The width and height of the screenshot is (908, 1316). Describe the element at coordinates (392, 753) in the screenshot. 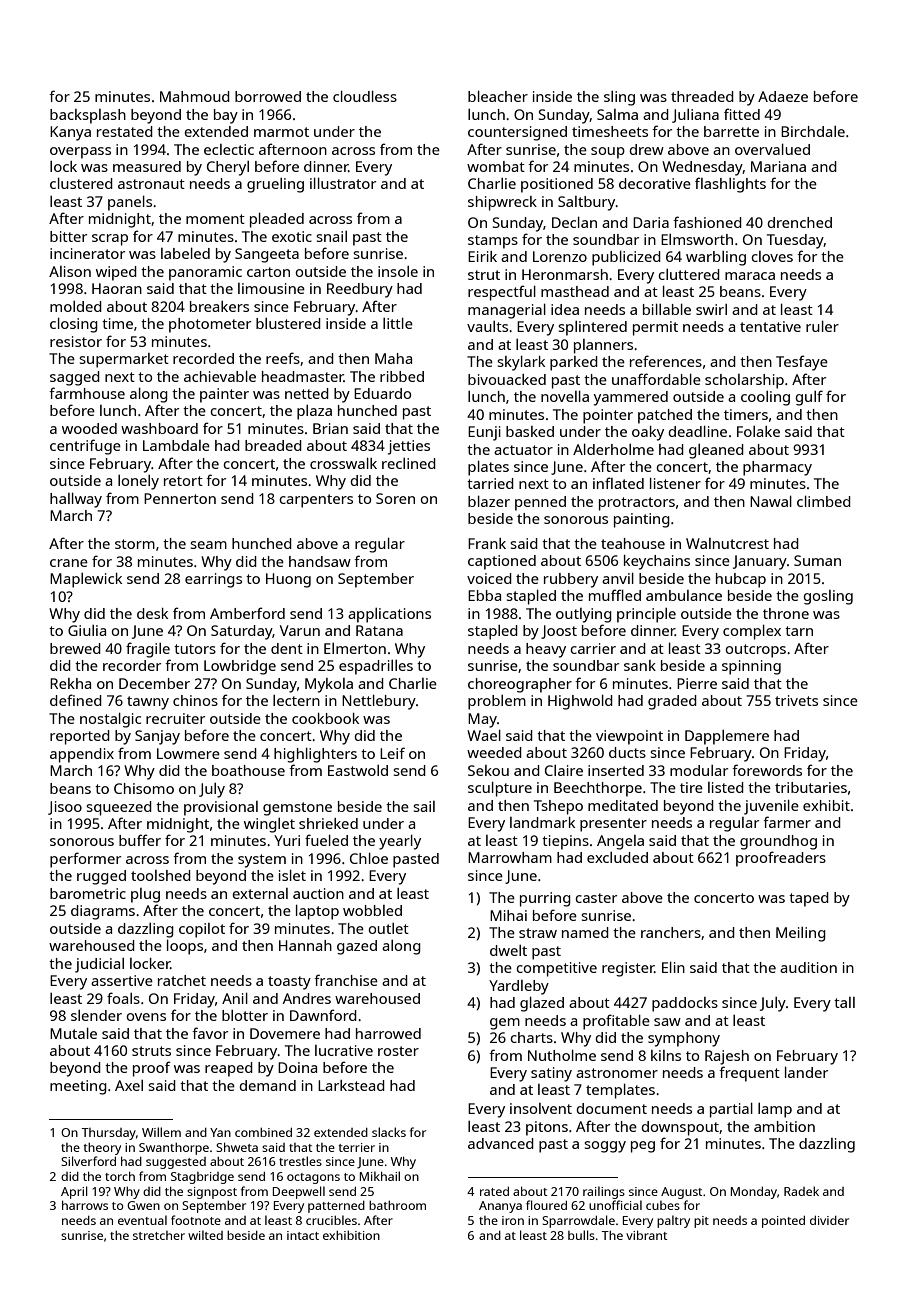

I see `Leif` at that location.
